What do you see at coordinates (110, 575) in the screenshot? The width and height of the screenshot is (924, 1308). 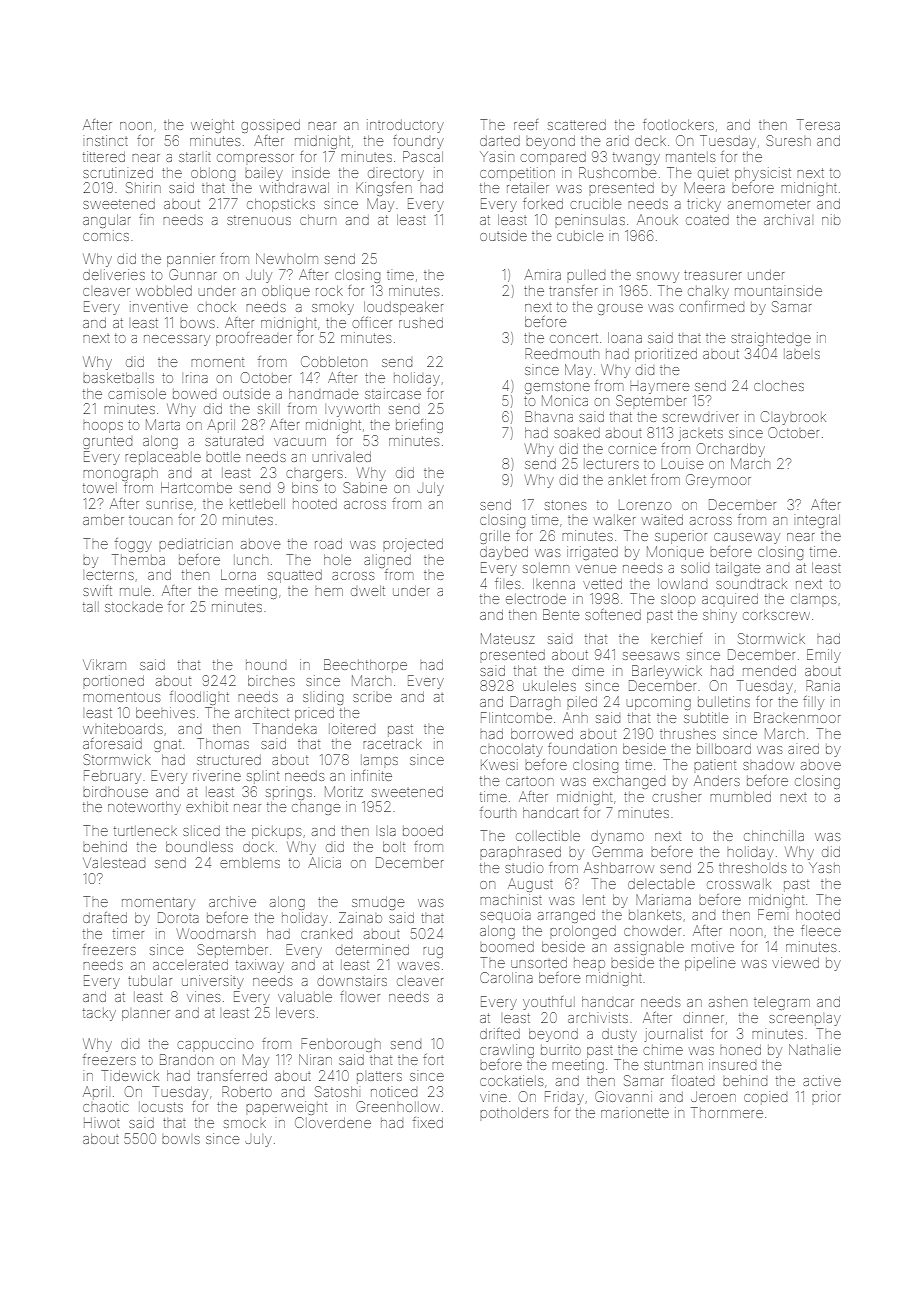 I see `lecterns` at bounding box center [110, 575].
